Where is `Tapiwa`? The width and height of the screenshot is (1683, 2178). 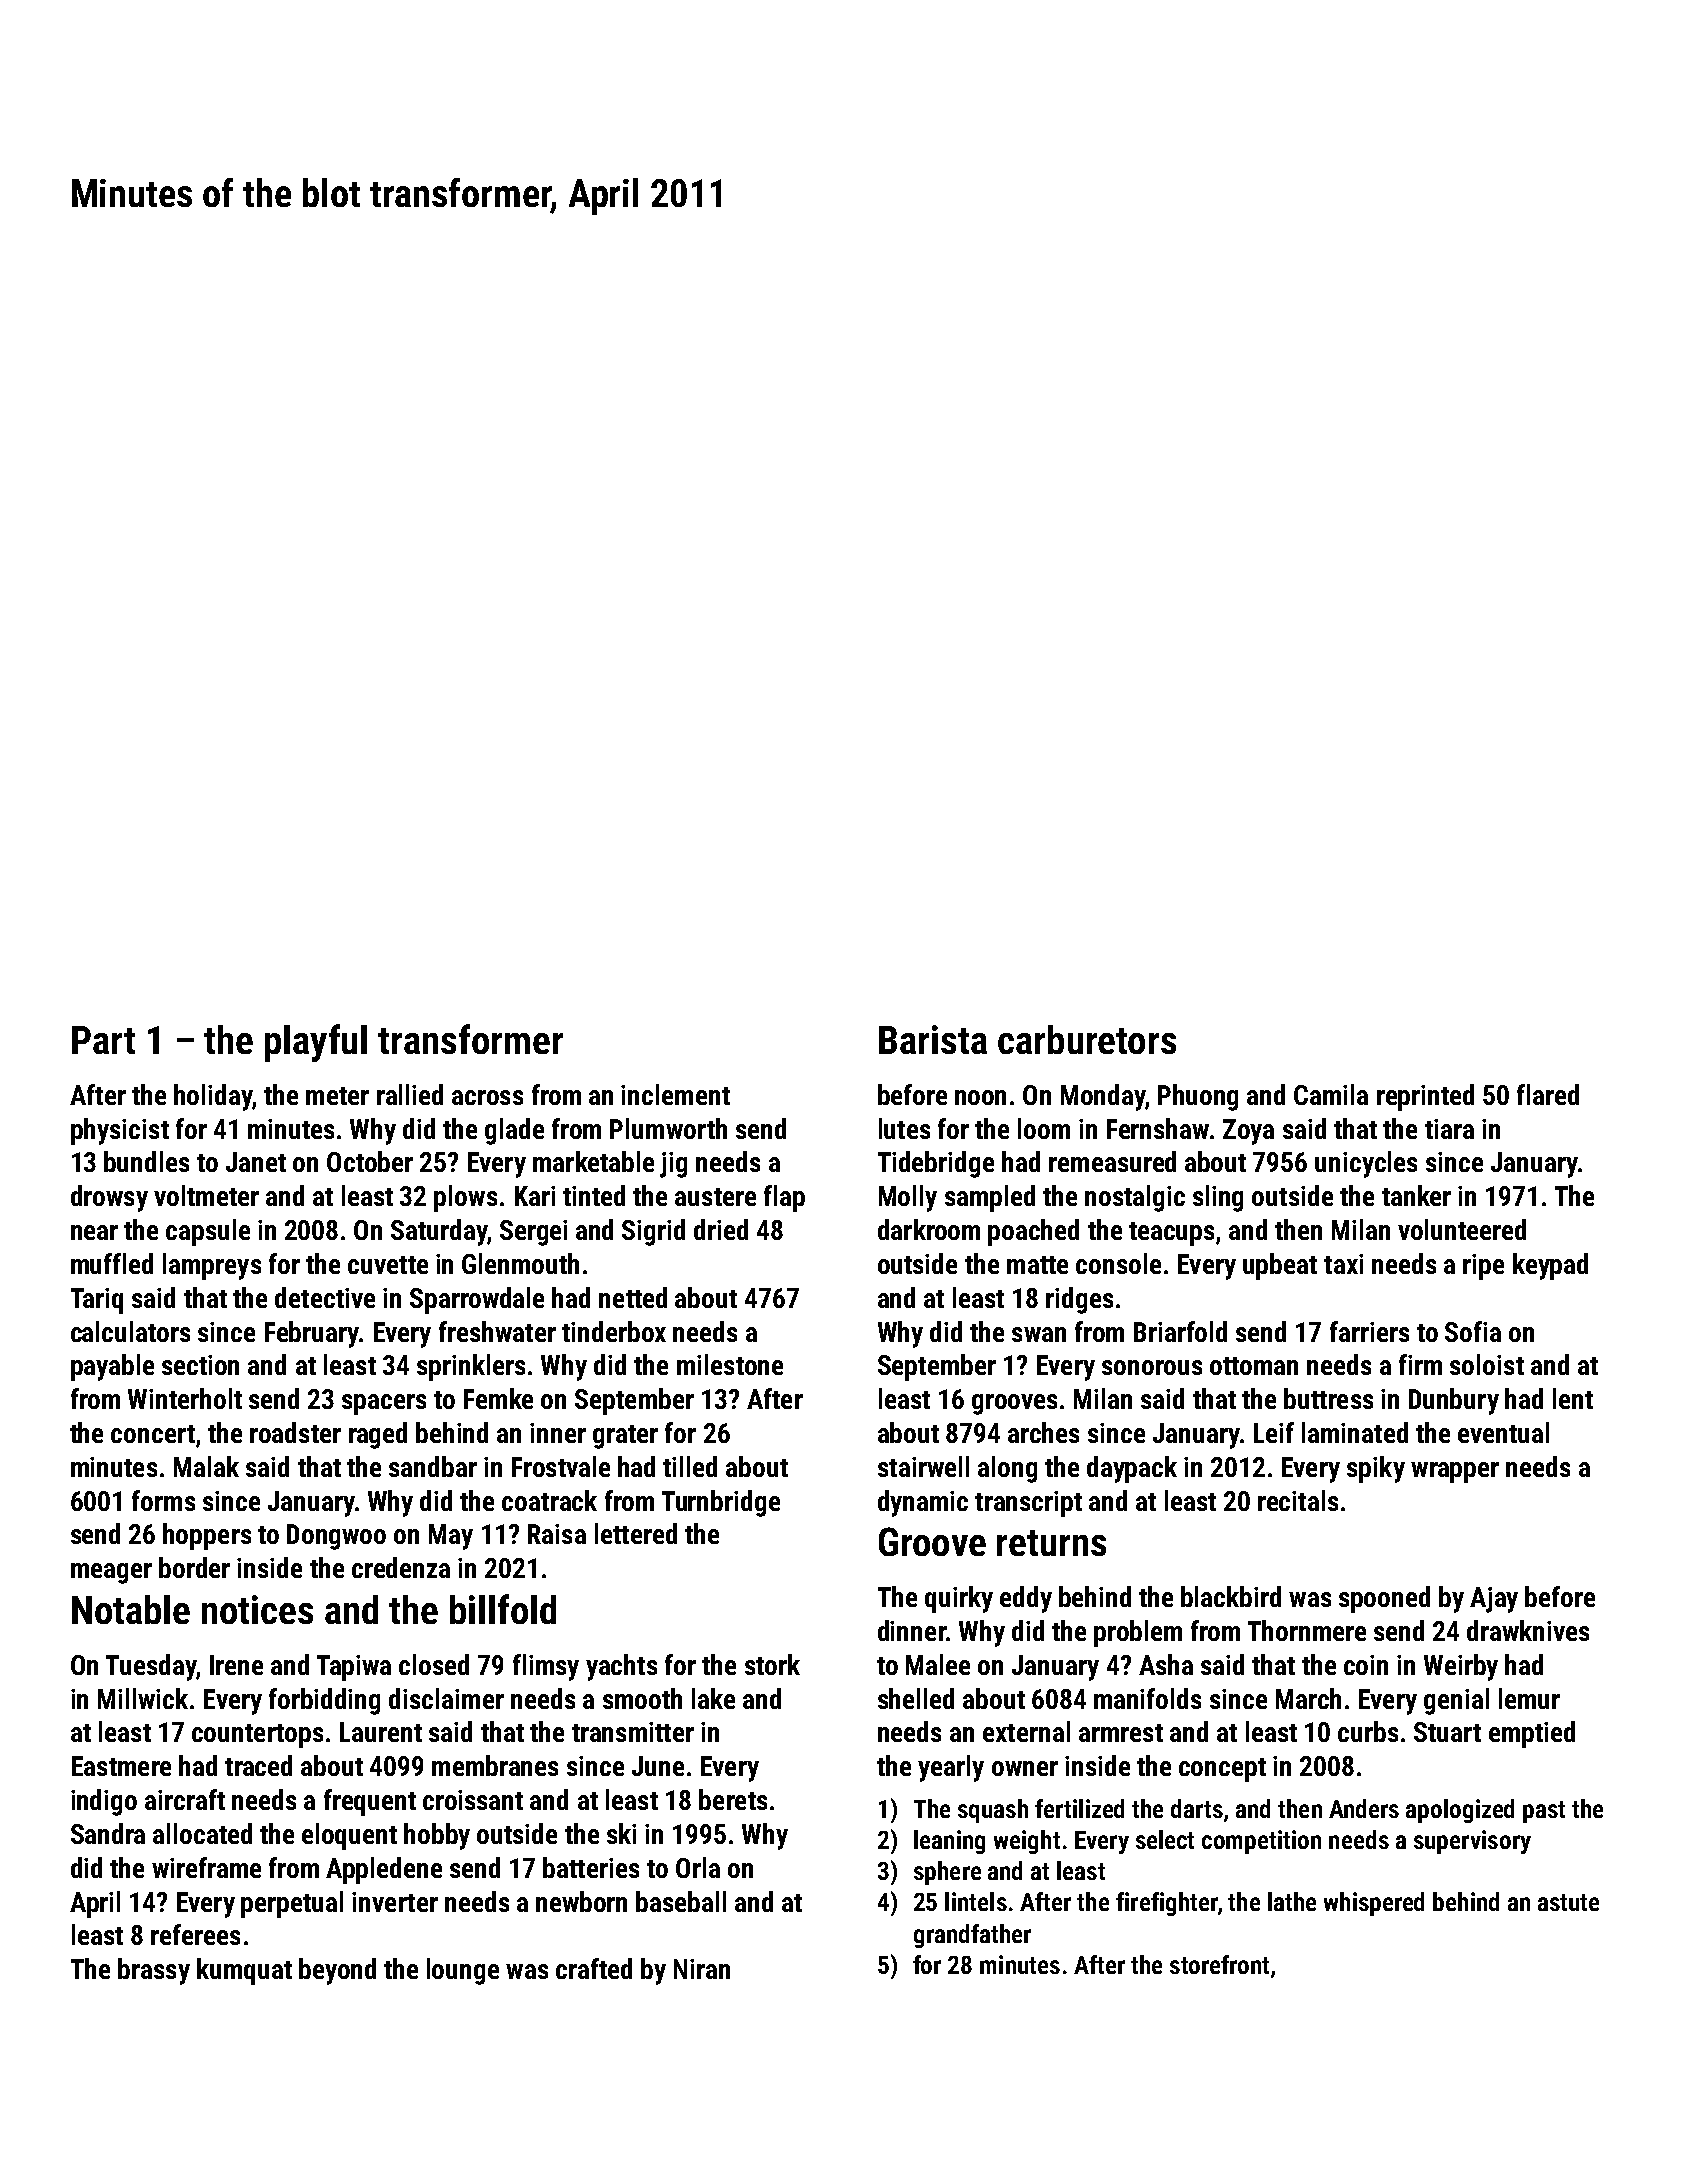 Tapiwa is located at coordinates (354, 1668).
